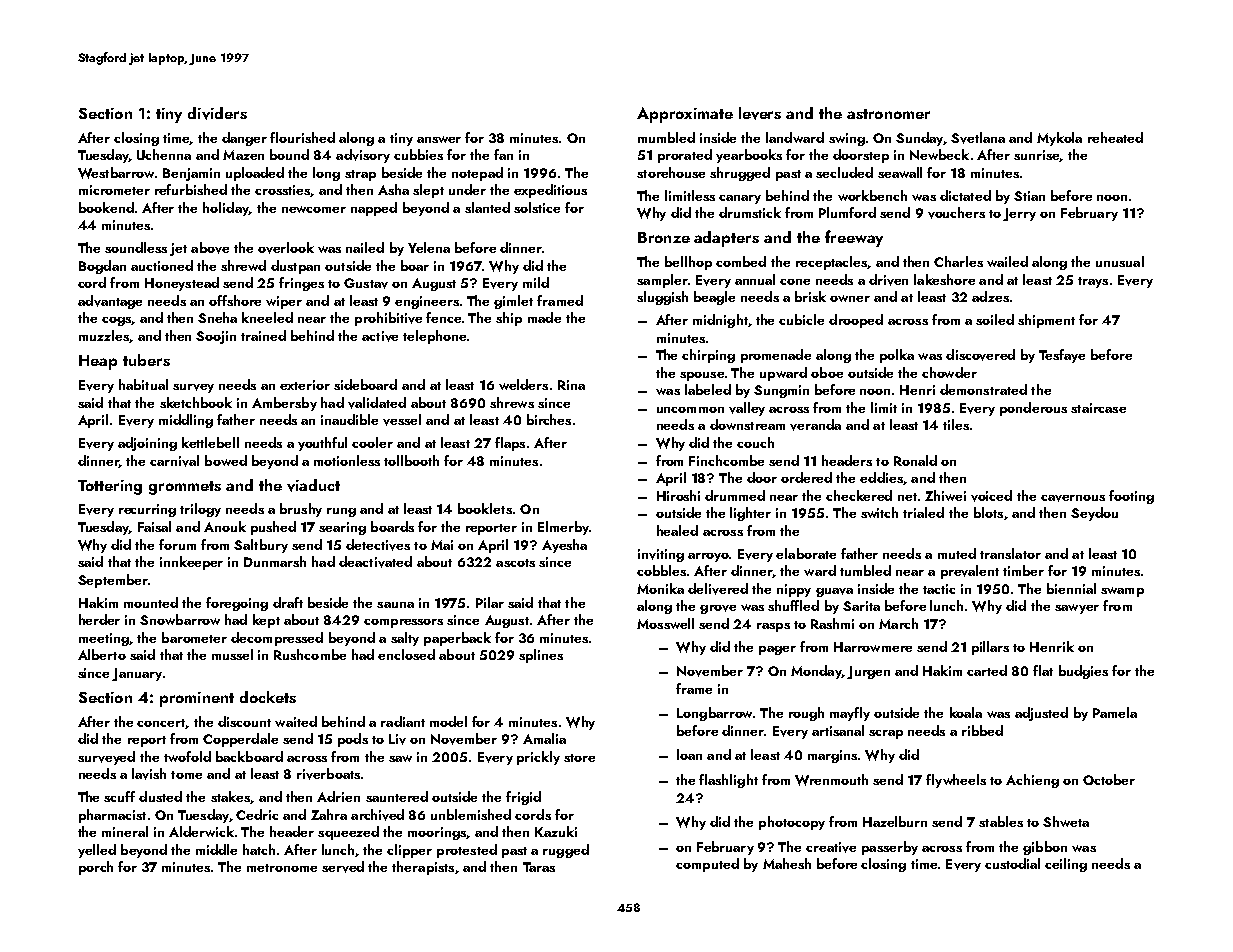 Image resolution: width=1233 pixels, height=952 pixels. I want to click on valley, so click(747, 409).
